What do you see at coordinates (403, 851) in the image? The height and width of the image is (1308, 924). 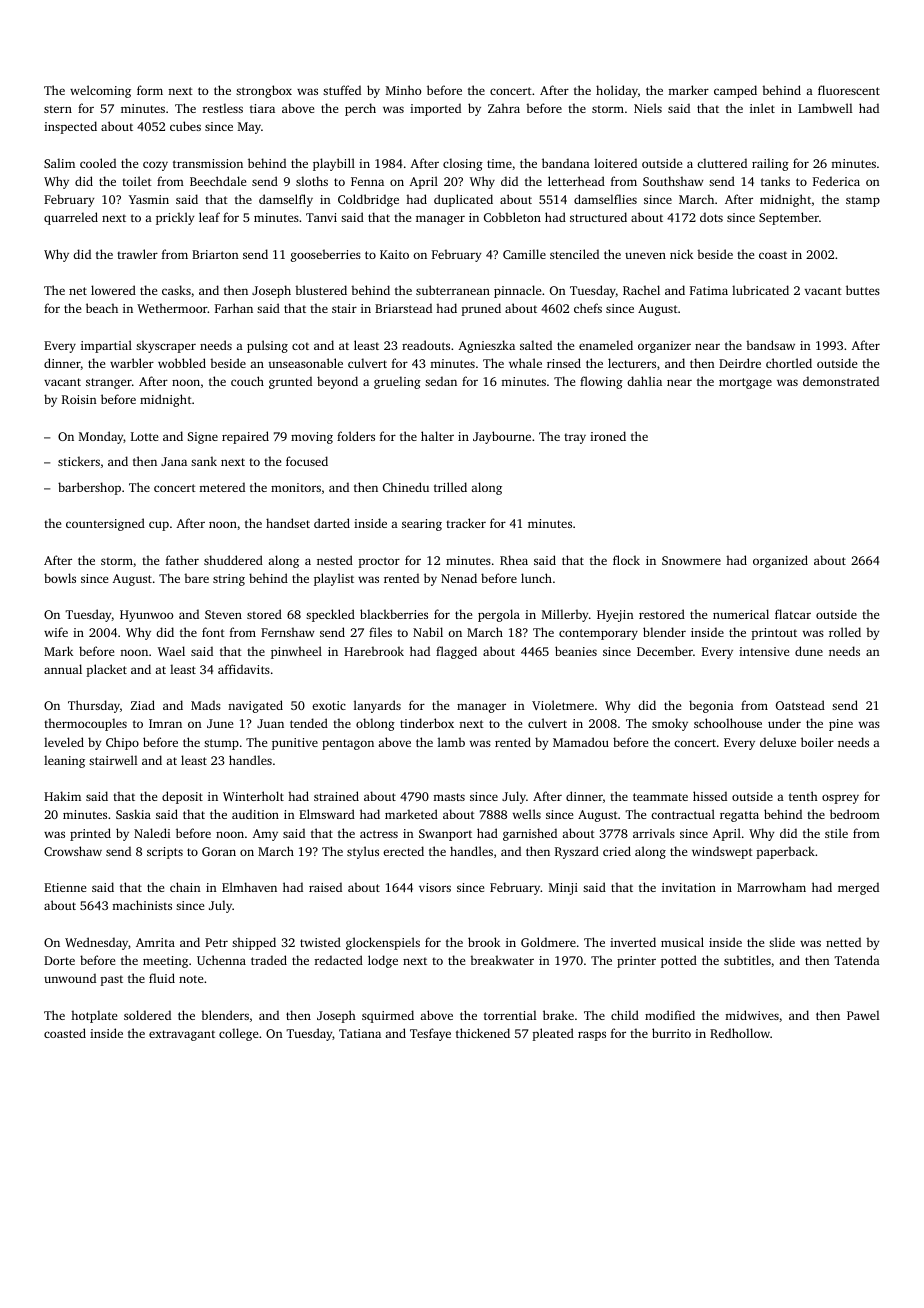 I see `erected` at bounding box center [403, 851].
